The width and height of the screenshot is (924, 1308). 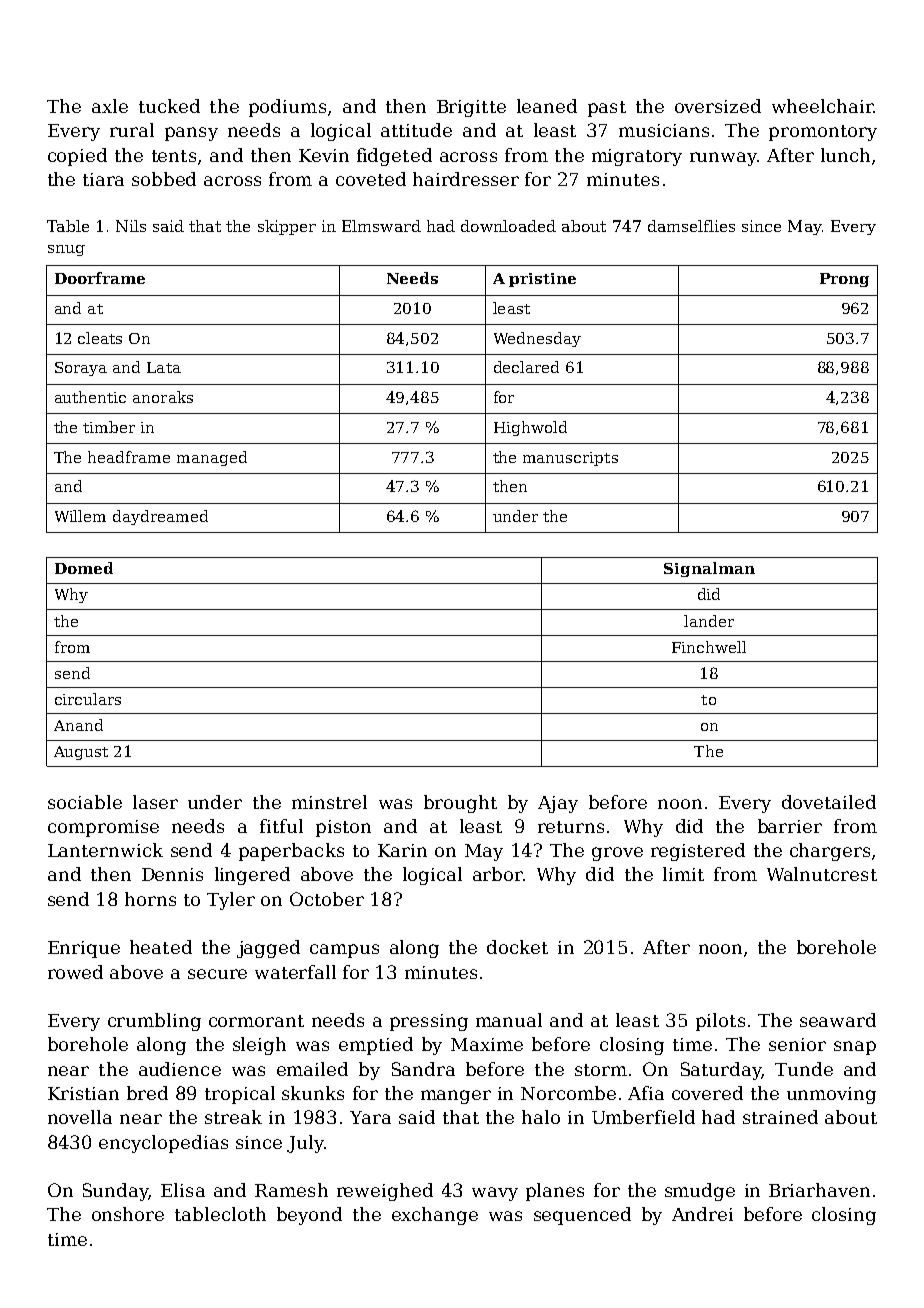 I want to click on manuscripts, so click(x=570, y=459).
